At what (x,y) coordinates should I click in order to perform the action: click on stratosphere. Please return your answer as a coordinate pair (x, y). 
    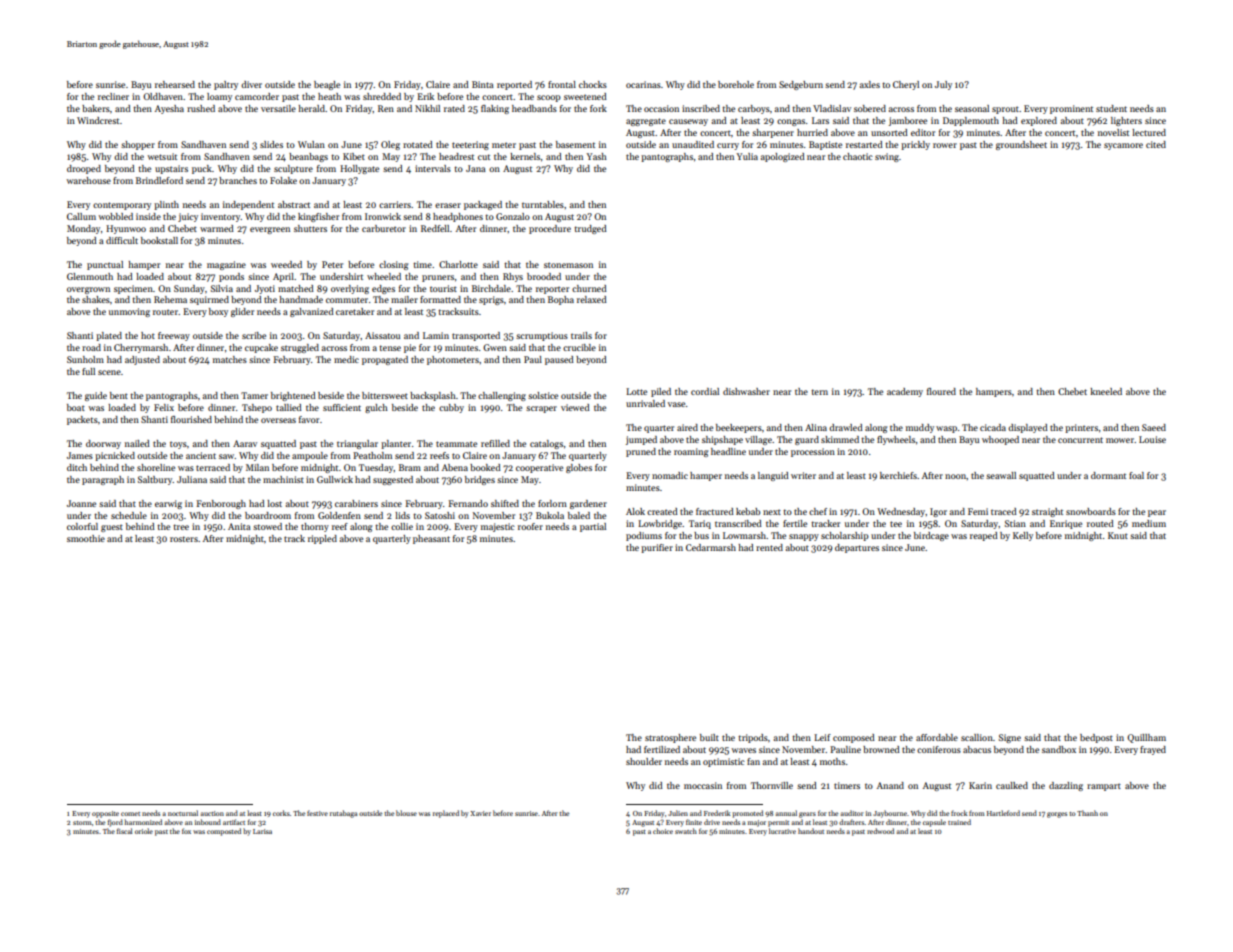
    Looking at the image, I should click on (670, 738).
